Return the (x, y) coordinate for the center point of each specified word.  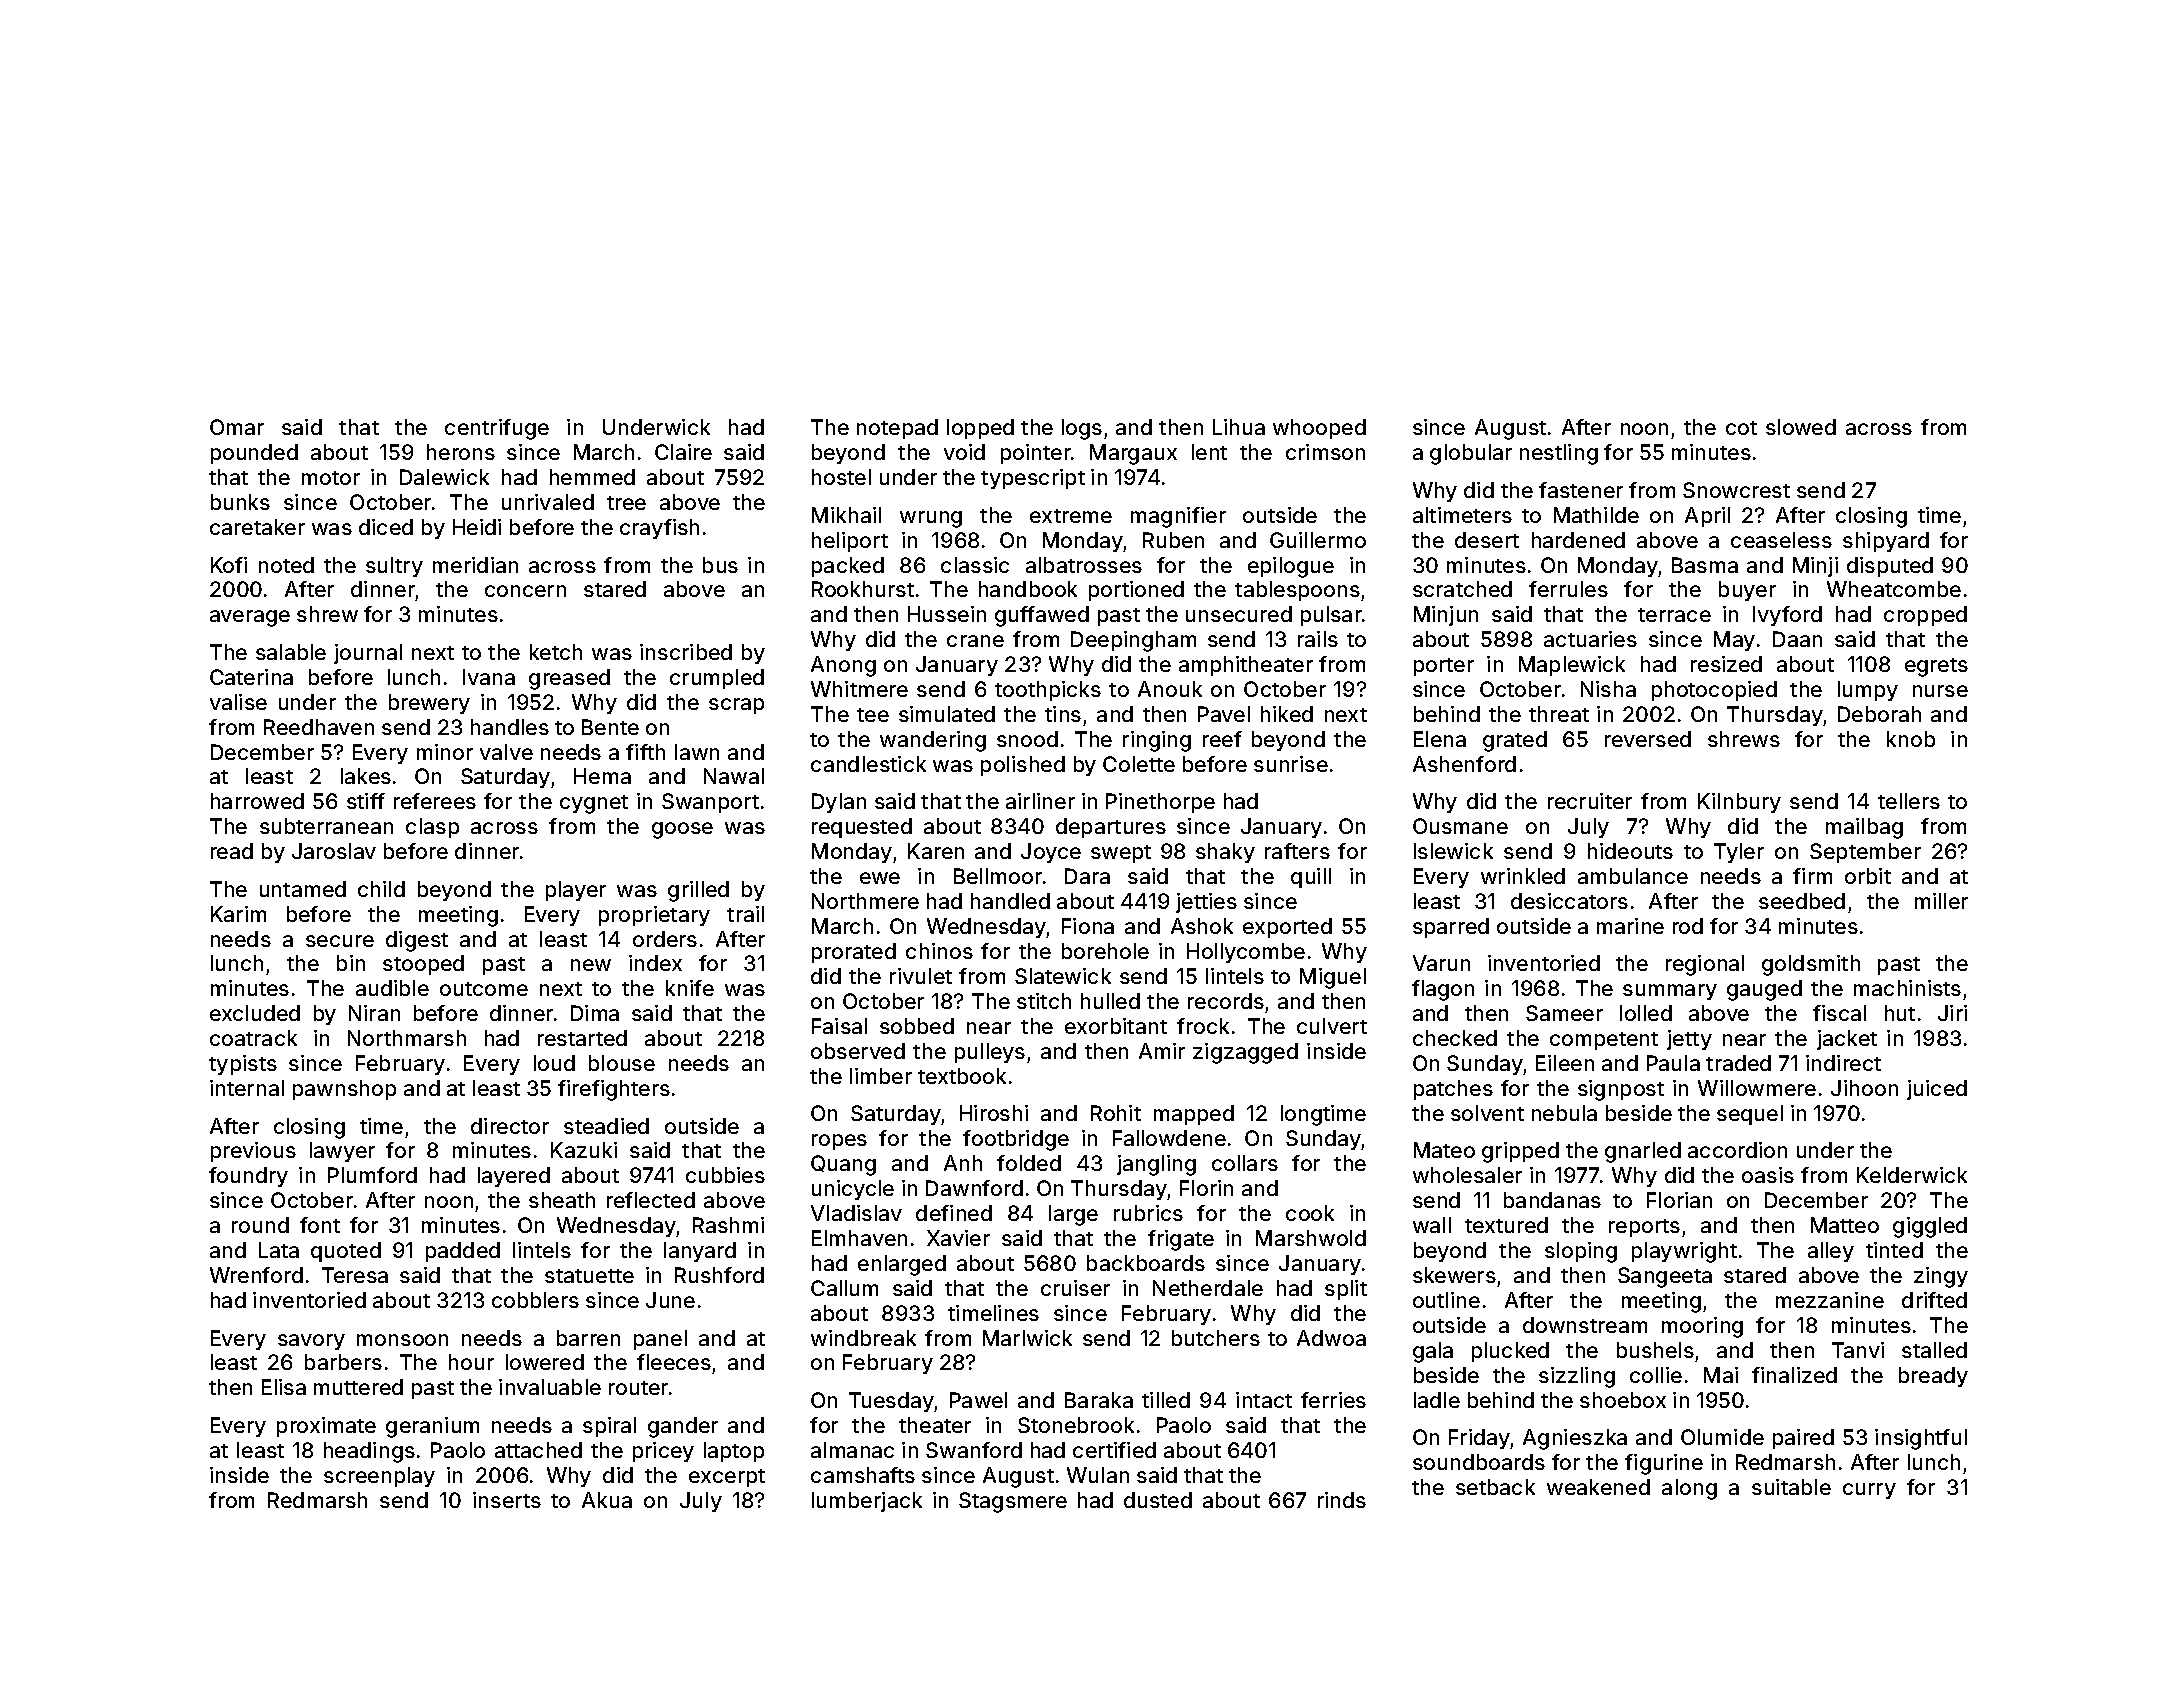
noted (286, 565)
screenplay (379, 1477)
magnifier (1178, 517)
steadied (606, 1126)
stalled (1934, 1350)
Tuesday (891, 1402)
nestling (1559, 454)
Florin (1206, 1188)
